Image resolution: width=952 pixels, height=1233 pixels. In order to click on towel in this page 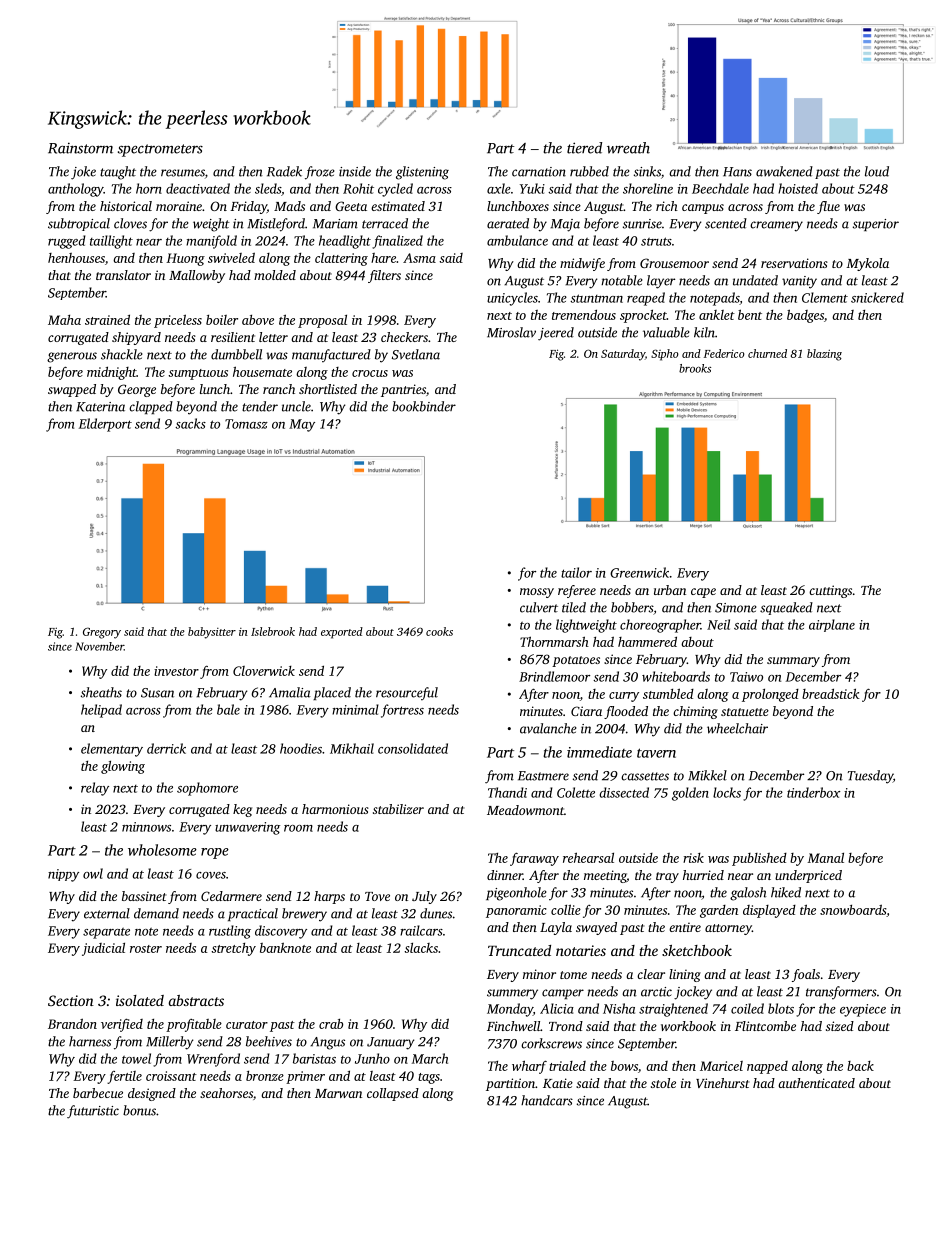, I will do `click(136, 1058)`.
